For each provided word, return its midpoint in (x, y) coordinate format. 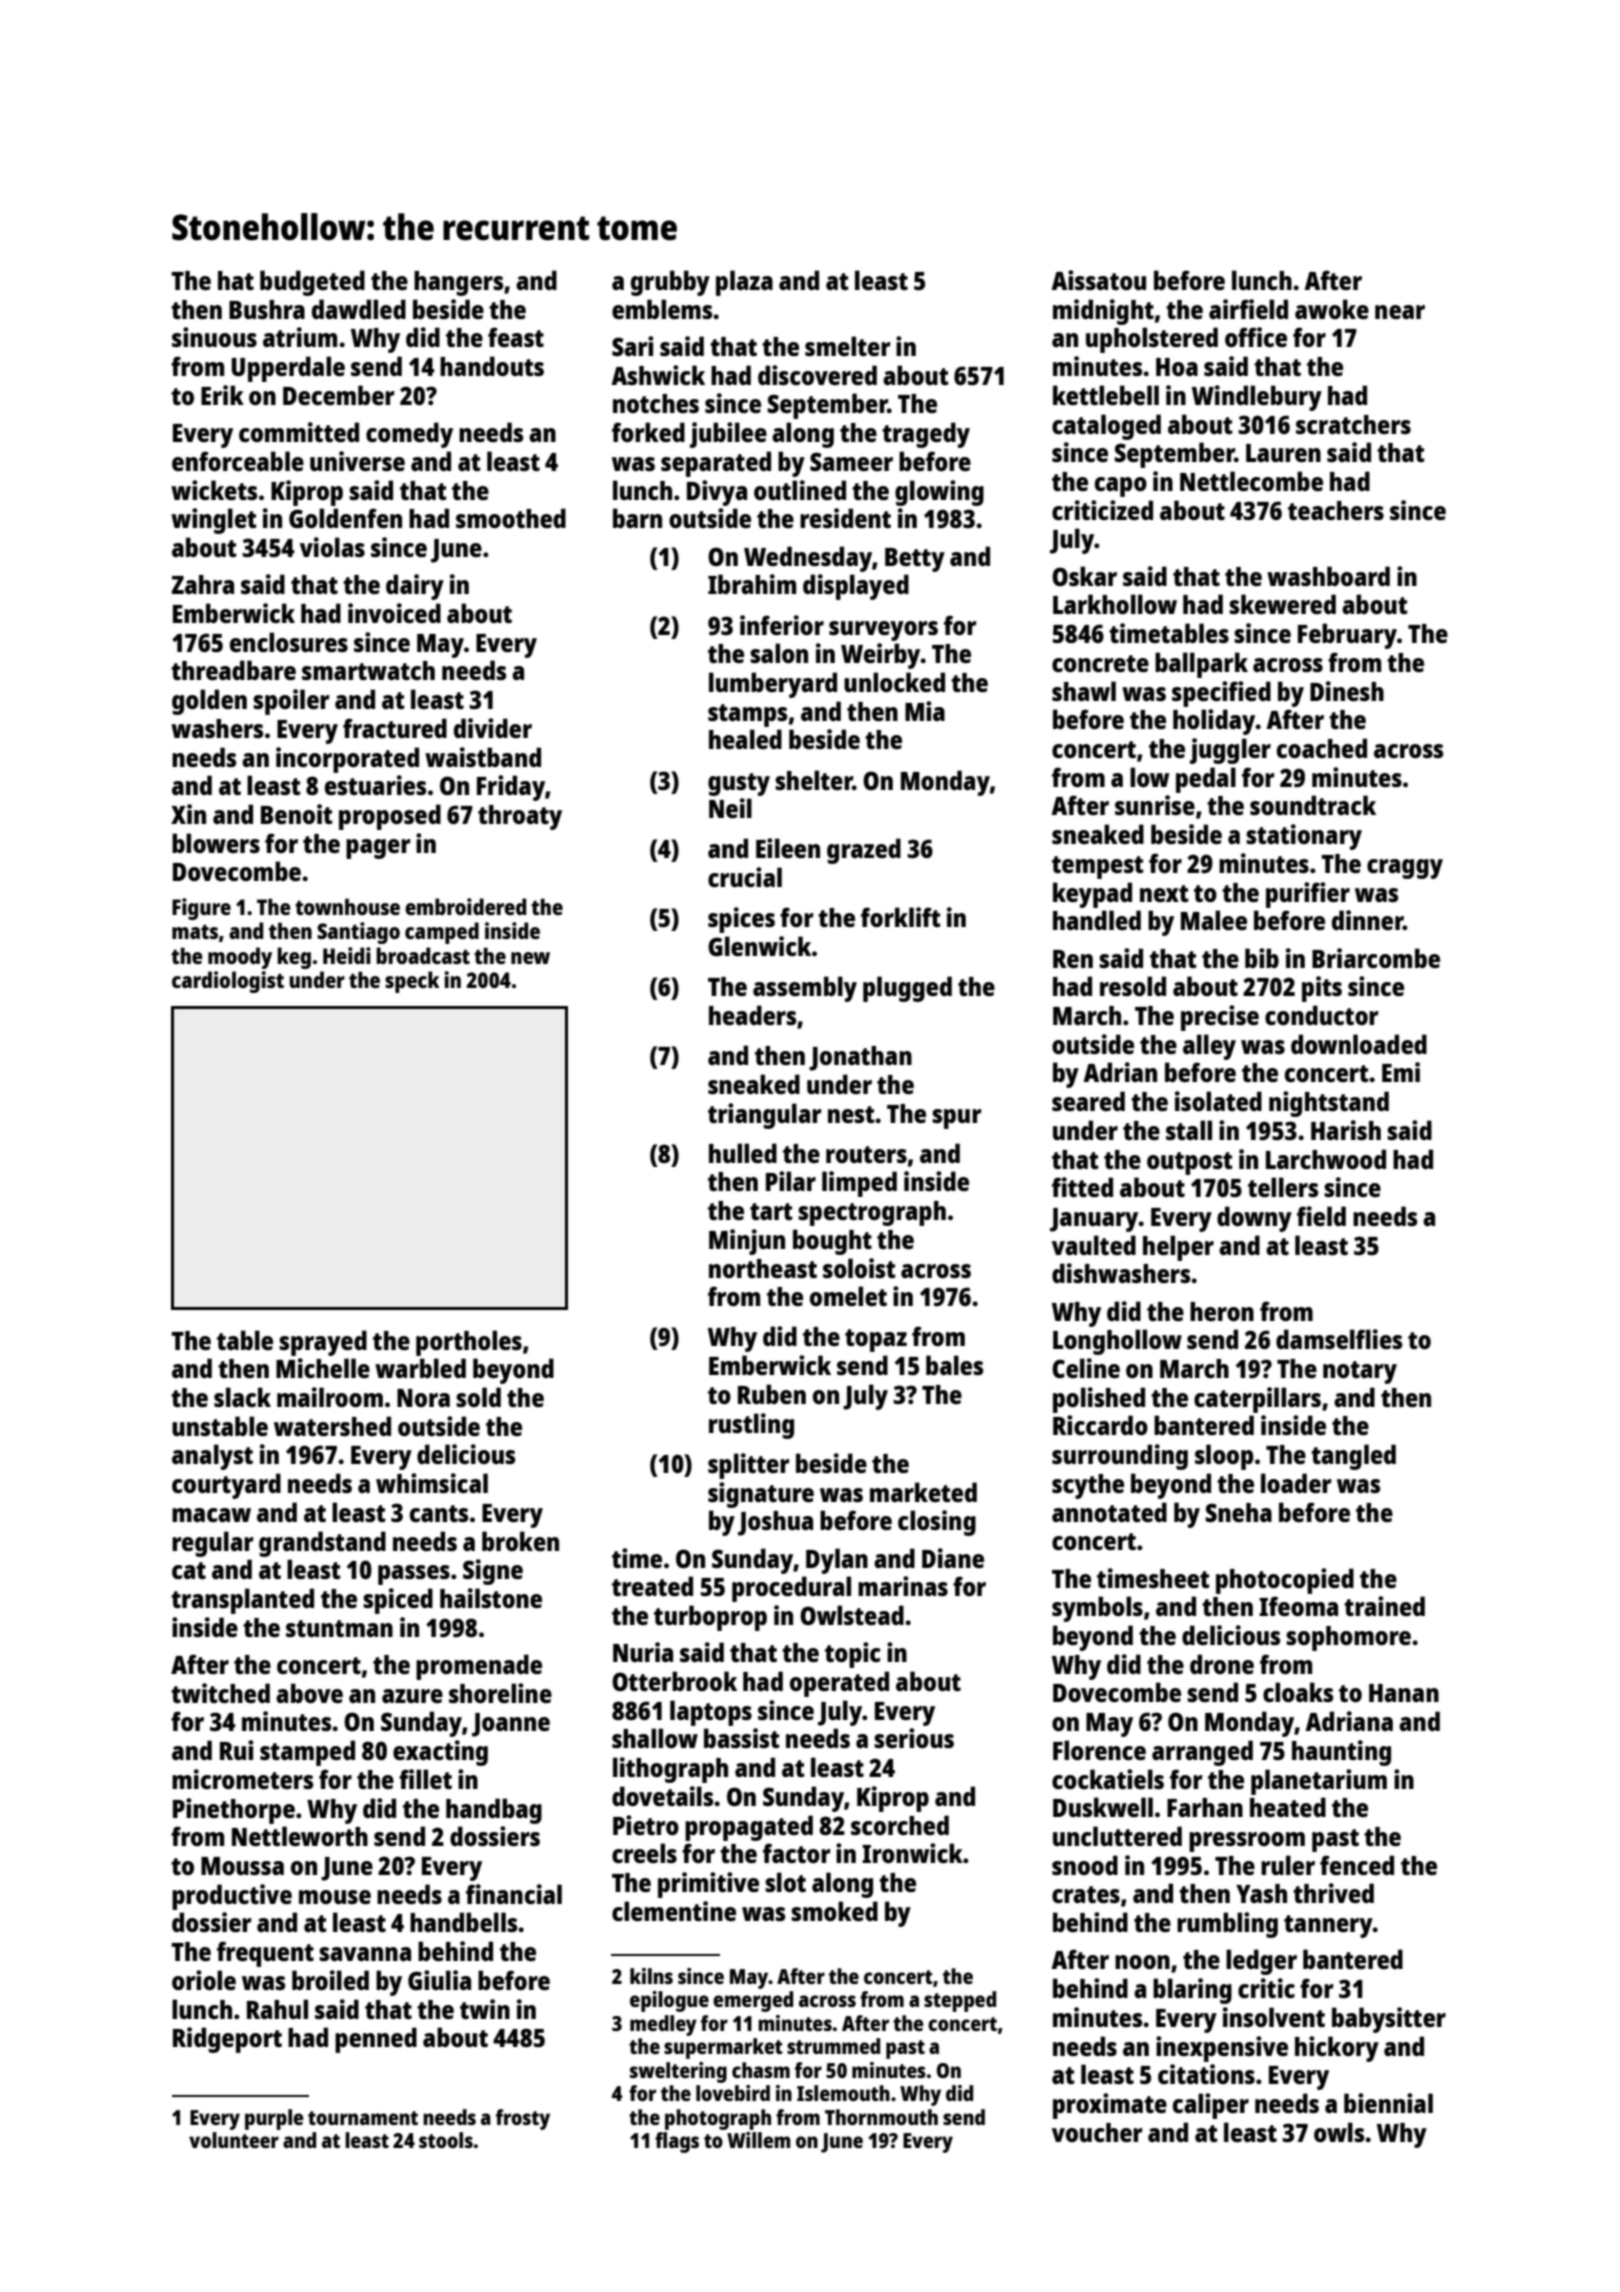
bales (954, 1365)
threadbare (233, 670)
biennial (1388, 2103)
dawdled (359, 309)
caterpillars (1257, 1400)
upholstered (1152, 340)
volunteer (234, 2140)
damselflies (1339, 1339)
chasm (761, 2070)
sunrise (1155, 805)
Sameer (851, 461)
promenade (479, 1667)
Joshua (775, 1523)
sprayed (323, 1343)
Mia (925, 711)
